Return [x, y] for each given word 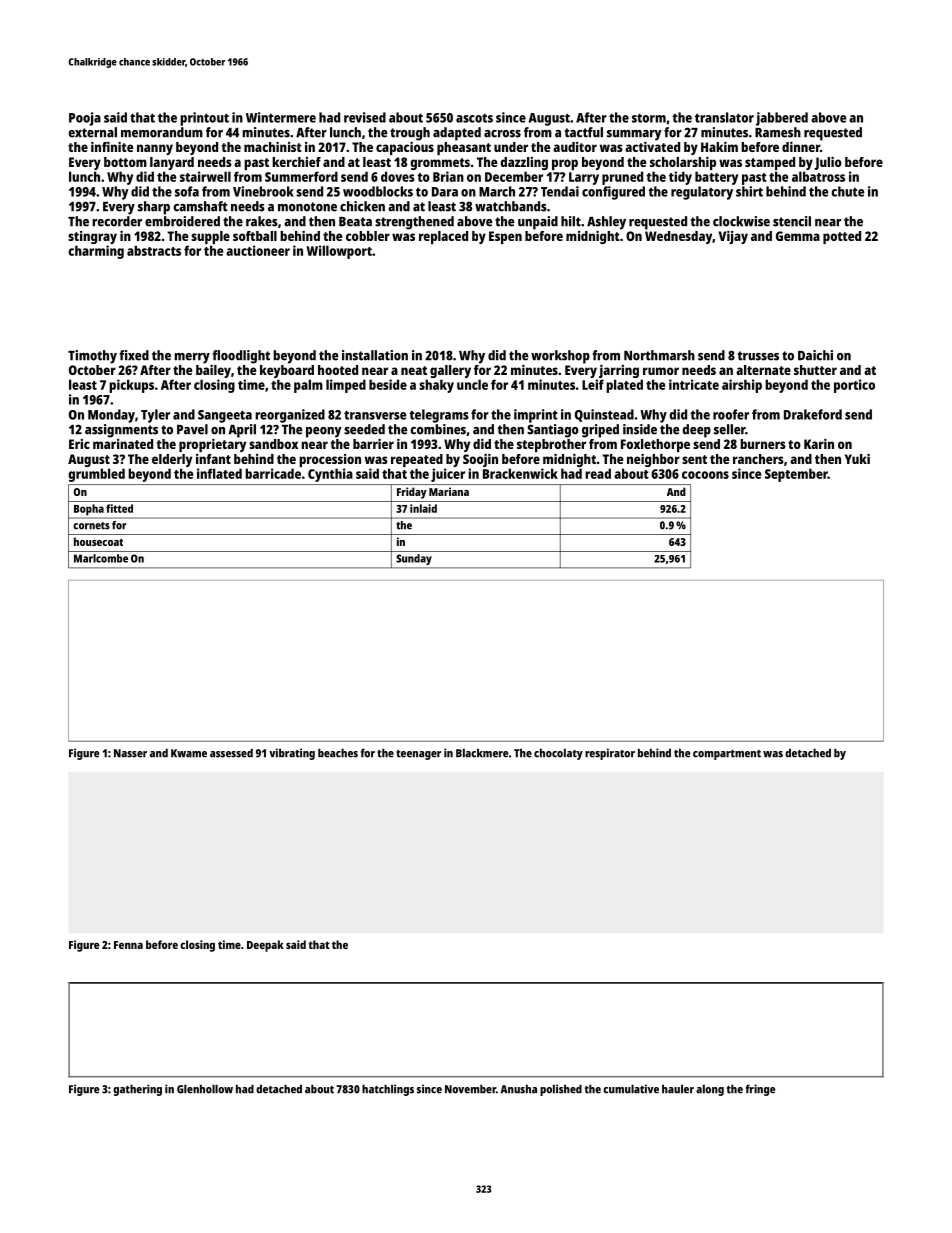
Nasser [130, 753]
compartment [727, 755]
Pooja [85, 119]
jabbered [782, 119]
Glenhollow [205, 1089]
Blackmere [482, 753]
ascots [474, 118]
